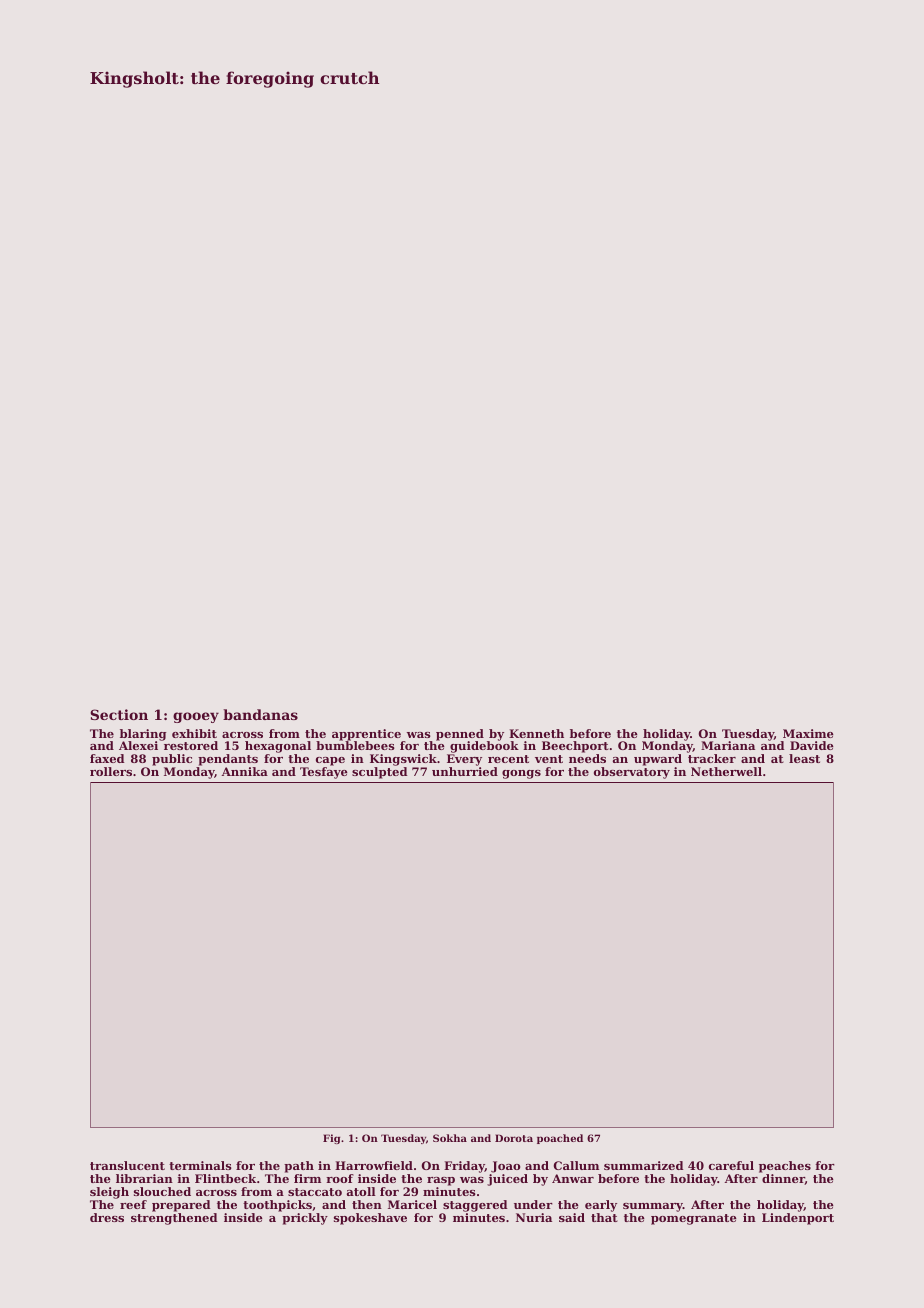 This screenshot has height=1308, width=924. What do you see at coordinates (299, 1167) in the screenshot?
I see `path` at bounding box center [299, 1167].
